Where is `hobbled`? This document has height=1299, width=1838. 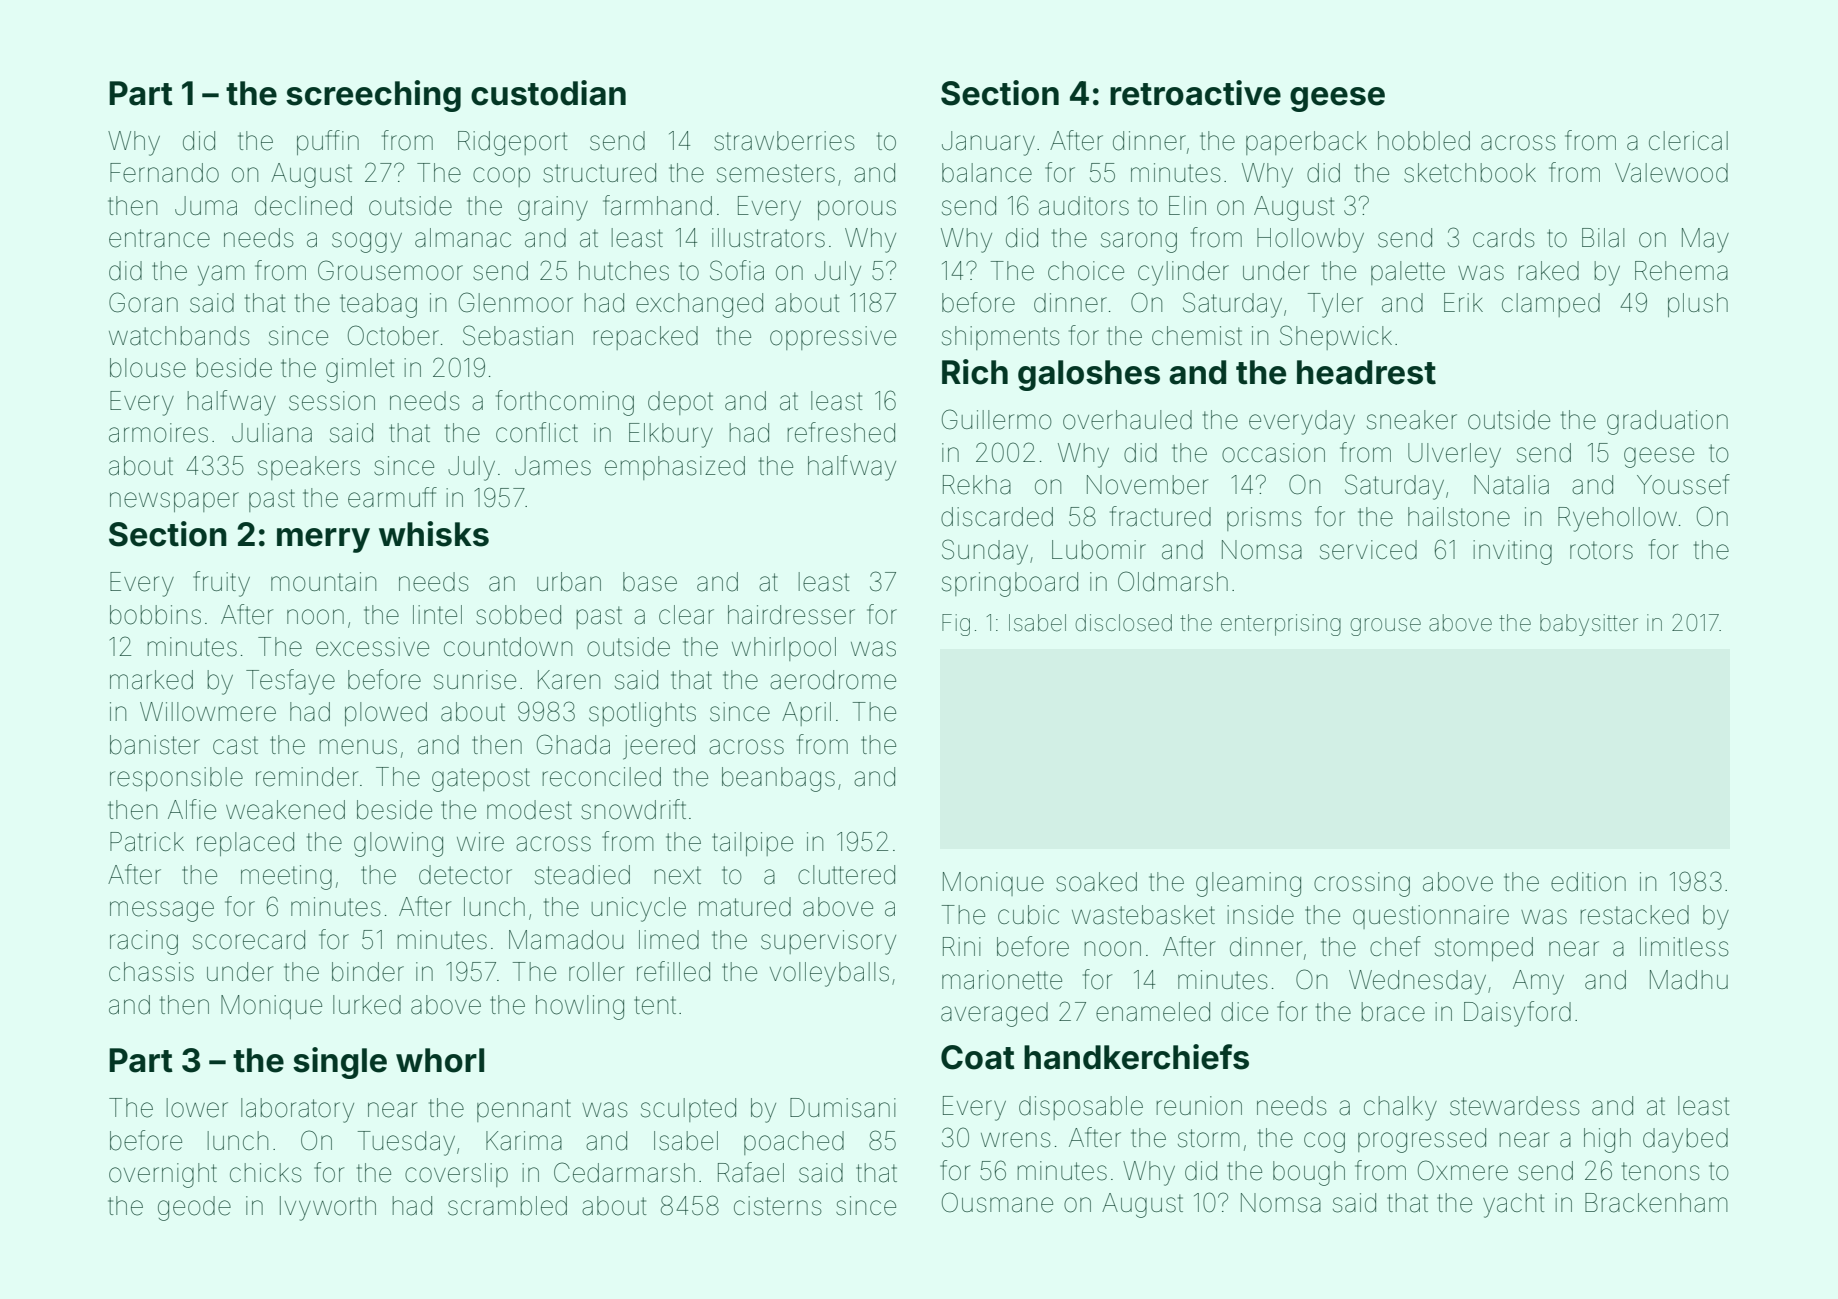
hobbled is located at coordinates (1424, 141).
